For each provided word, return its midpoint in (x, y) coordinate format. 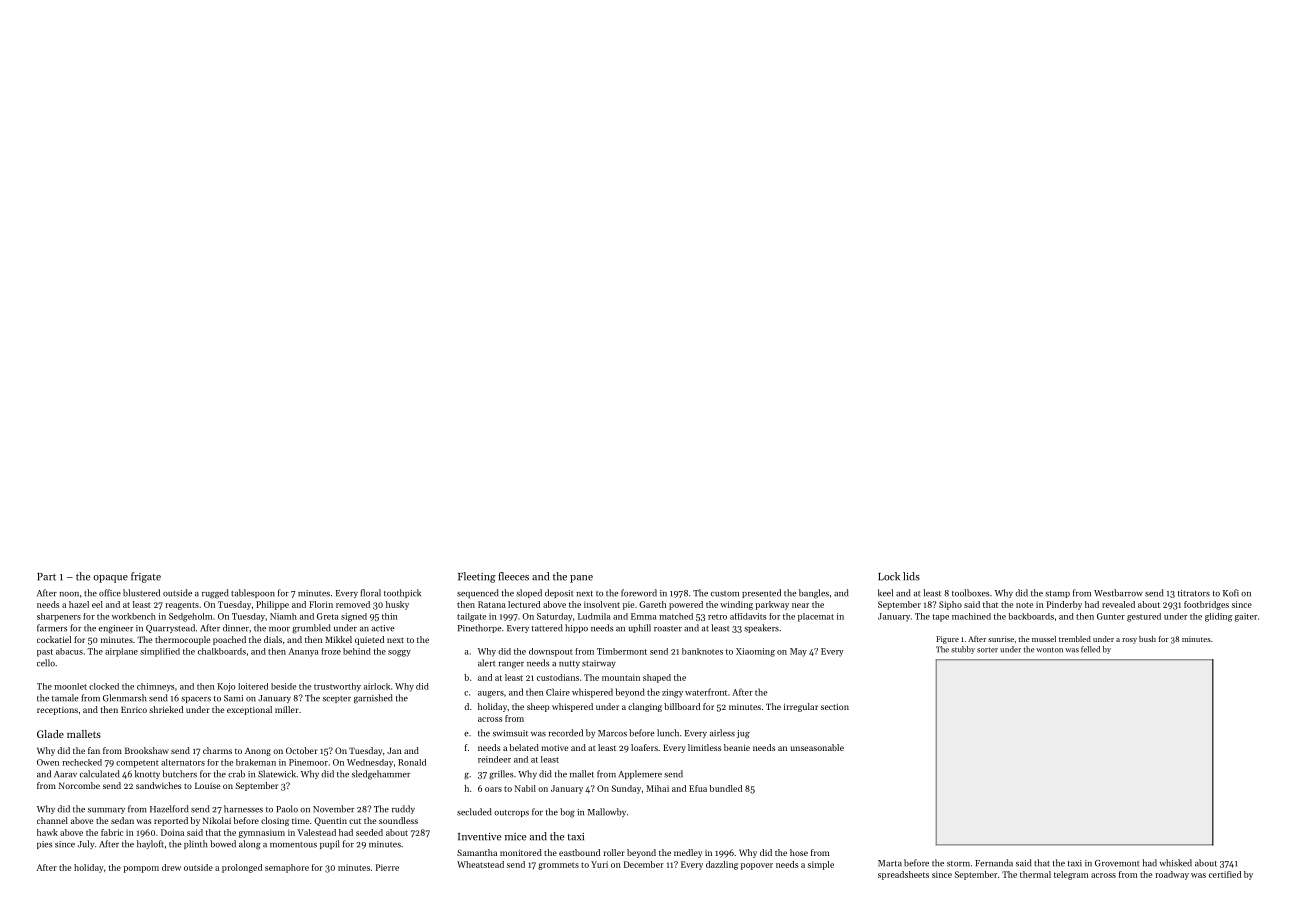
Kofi (1231, 593)
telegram (1071, 875)
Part (46, 577)
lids (911, 576)
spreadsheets (903, 875)
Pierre (387, 867)
